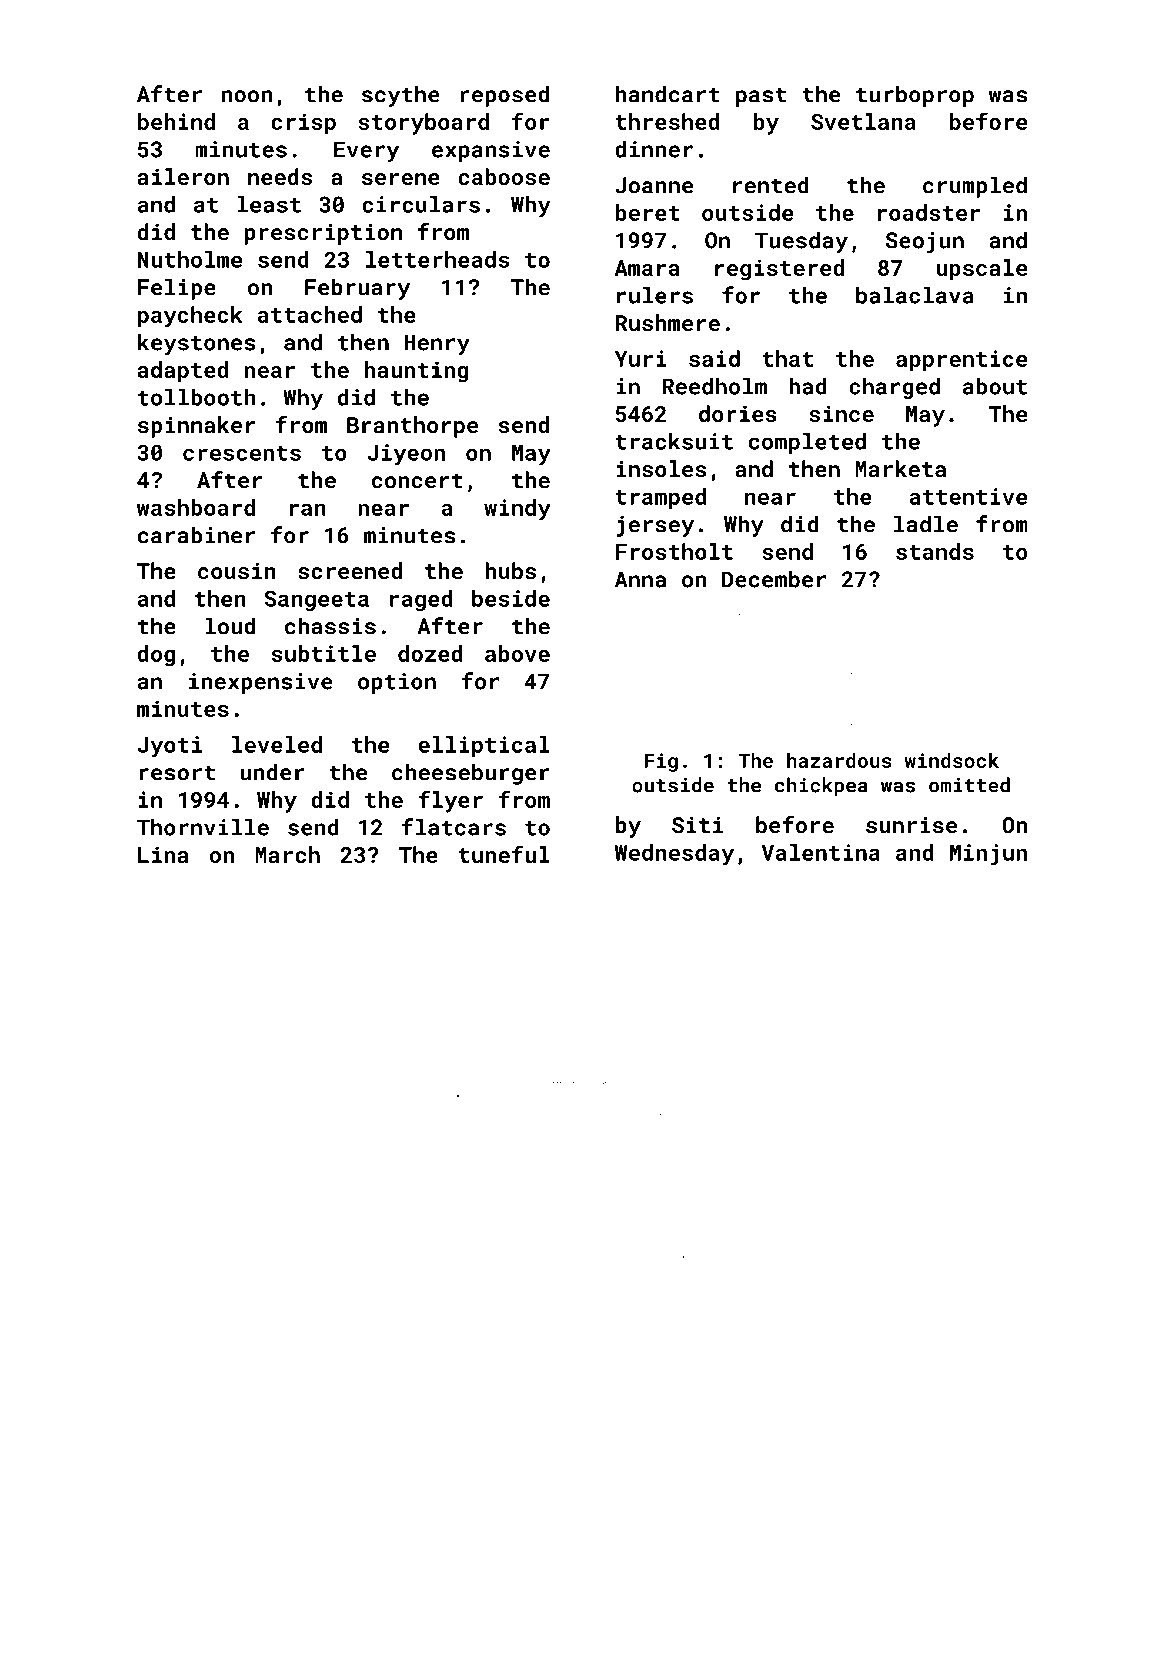 This screenshot has height=1654, width=1165. Describe the element at coordinates (412, 427) in the screenshot. I see `Branthorpe` at that location.
